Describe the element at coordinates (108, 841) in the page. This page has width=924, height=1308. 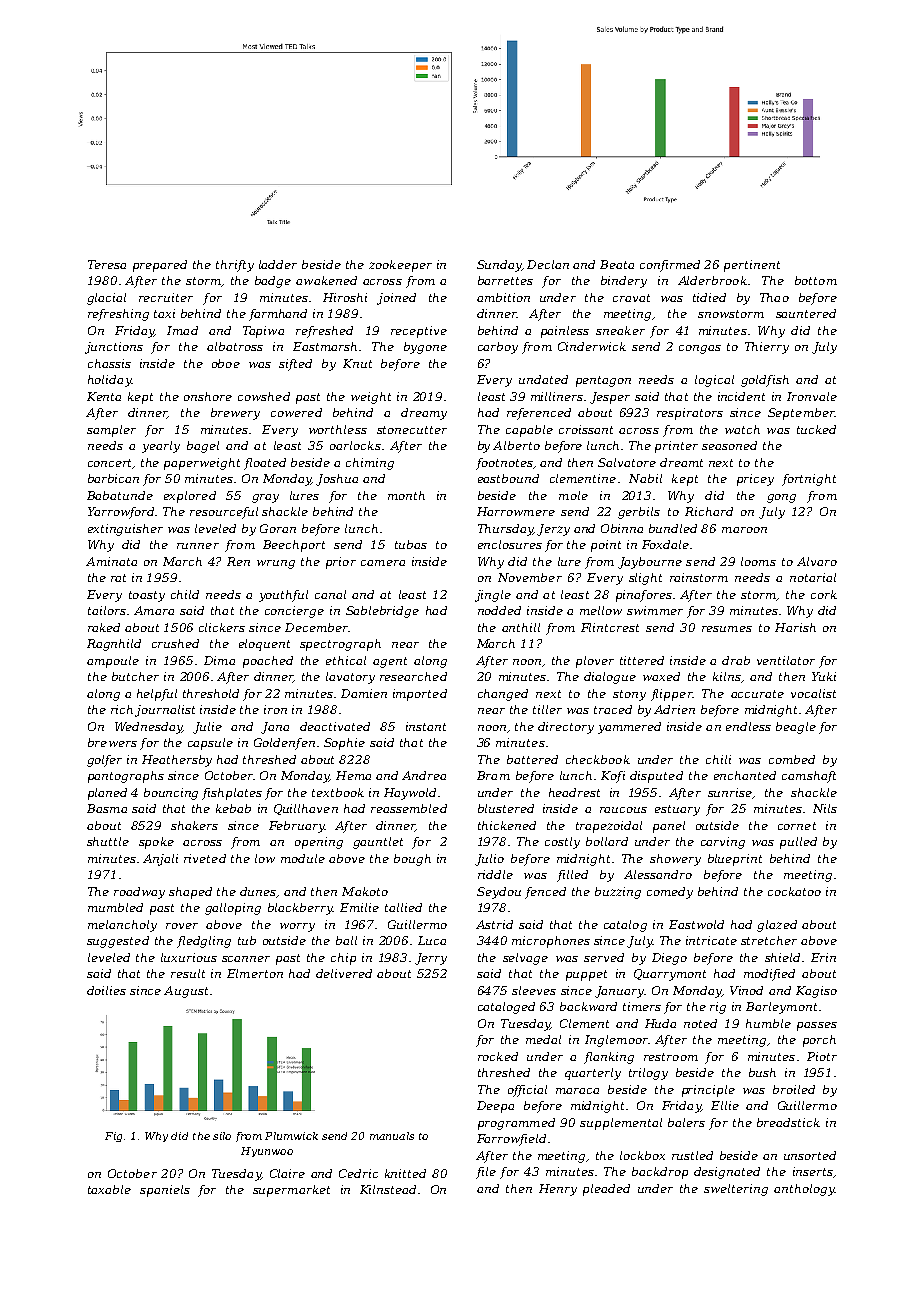
I see `shuttle` at that location.
